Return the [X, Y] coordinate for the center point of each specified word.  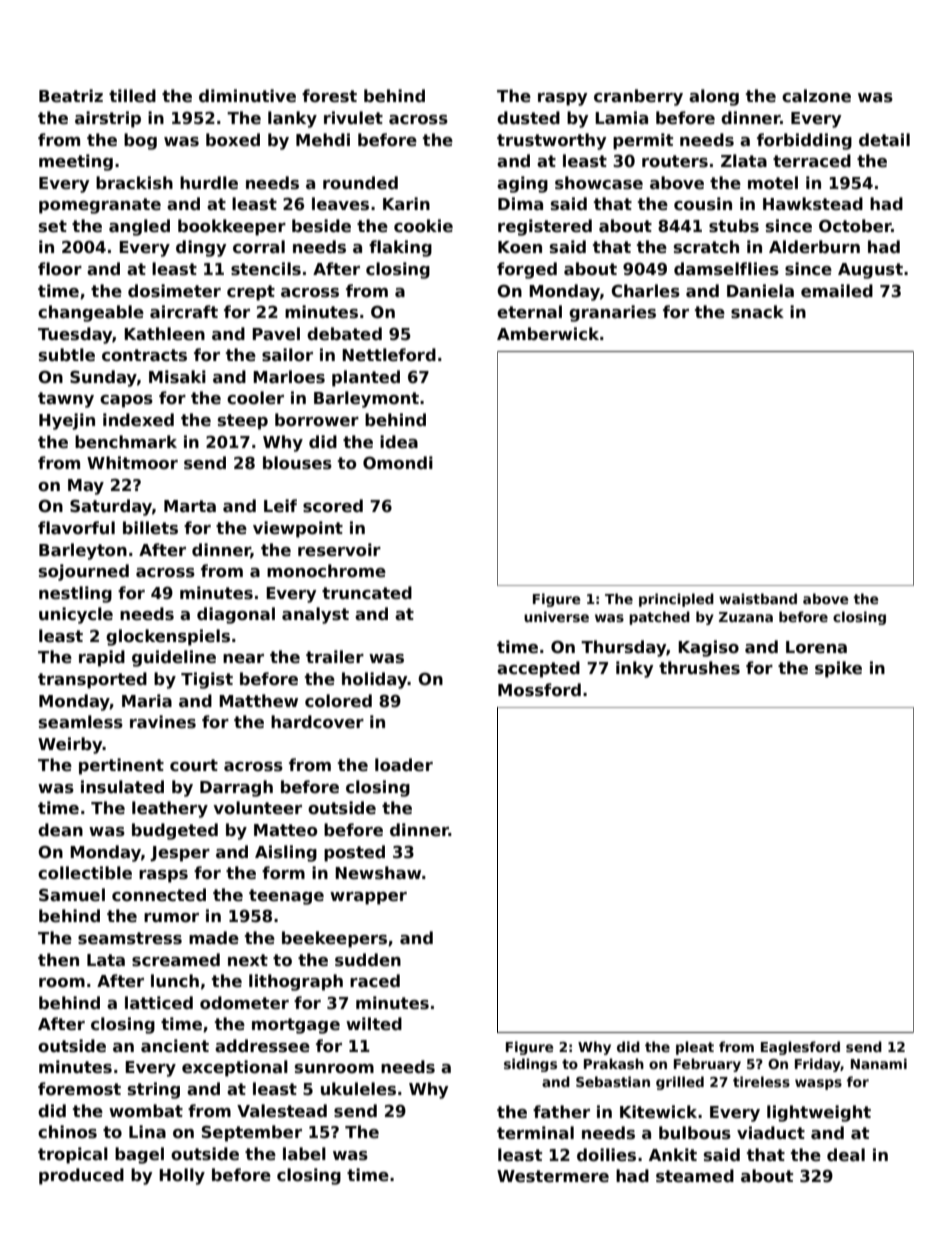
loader [404, 765]
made [214, 938]
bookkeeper [232, 227]
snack [757, 312]
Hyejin [67, 421]
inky [635, 669]
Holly [182, 1176]
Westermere [553, 1176]
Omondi [398, 463]
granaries [612, 313]
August [870, 271]
